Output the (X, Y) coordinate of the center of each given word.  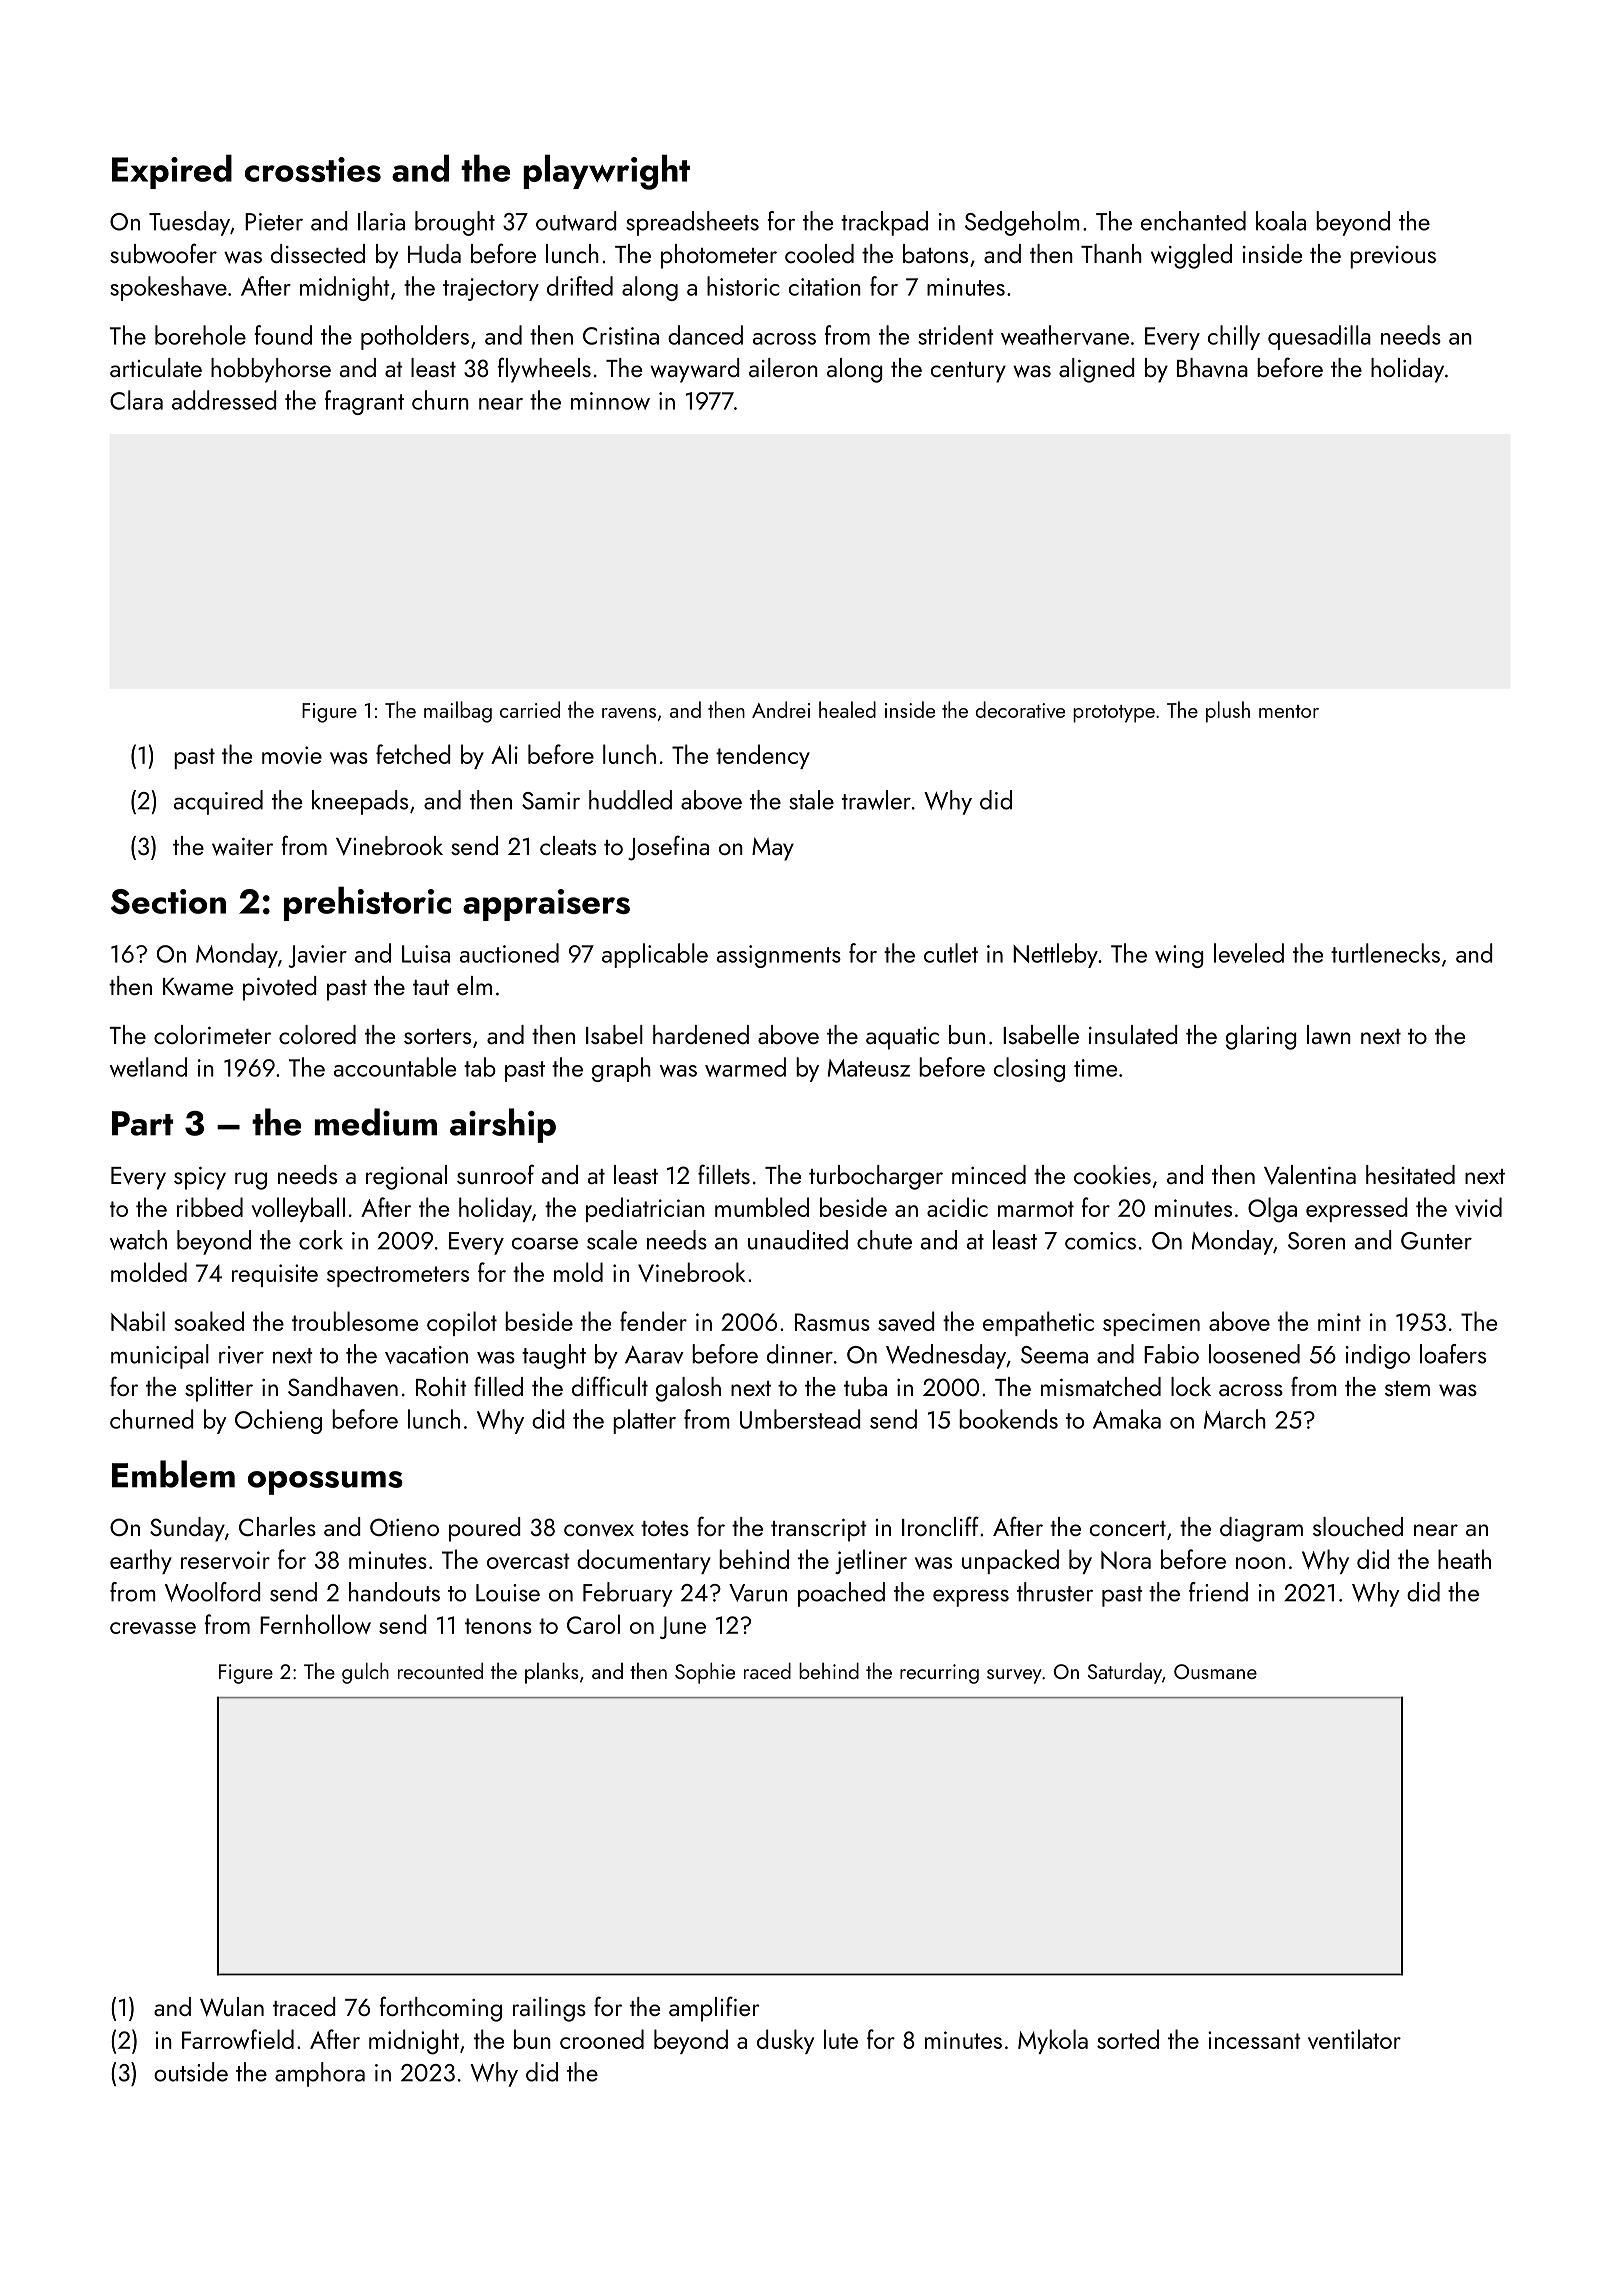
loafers (1453, 1354)
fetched (413, 754)
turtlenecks (1385, 953)
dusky (785, 2041)
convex (599, 1530)
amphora (320, 2074)
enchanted (1193, 221)
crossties (313, 169)
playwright (606, 172)
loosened (1254, 1354)
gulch (365, 1673)
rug (251, 1181)
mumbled (762, 1207)
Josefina (668, 848)
